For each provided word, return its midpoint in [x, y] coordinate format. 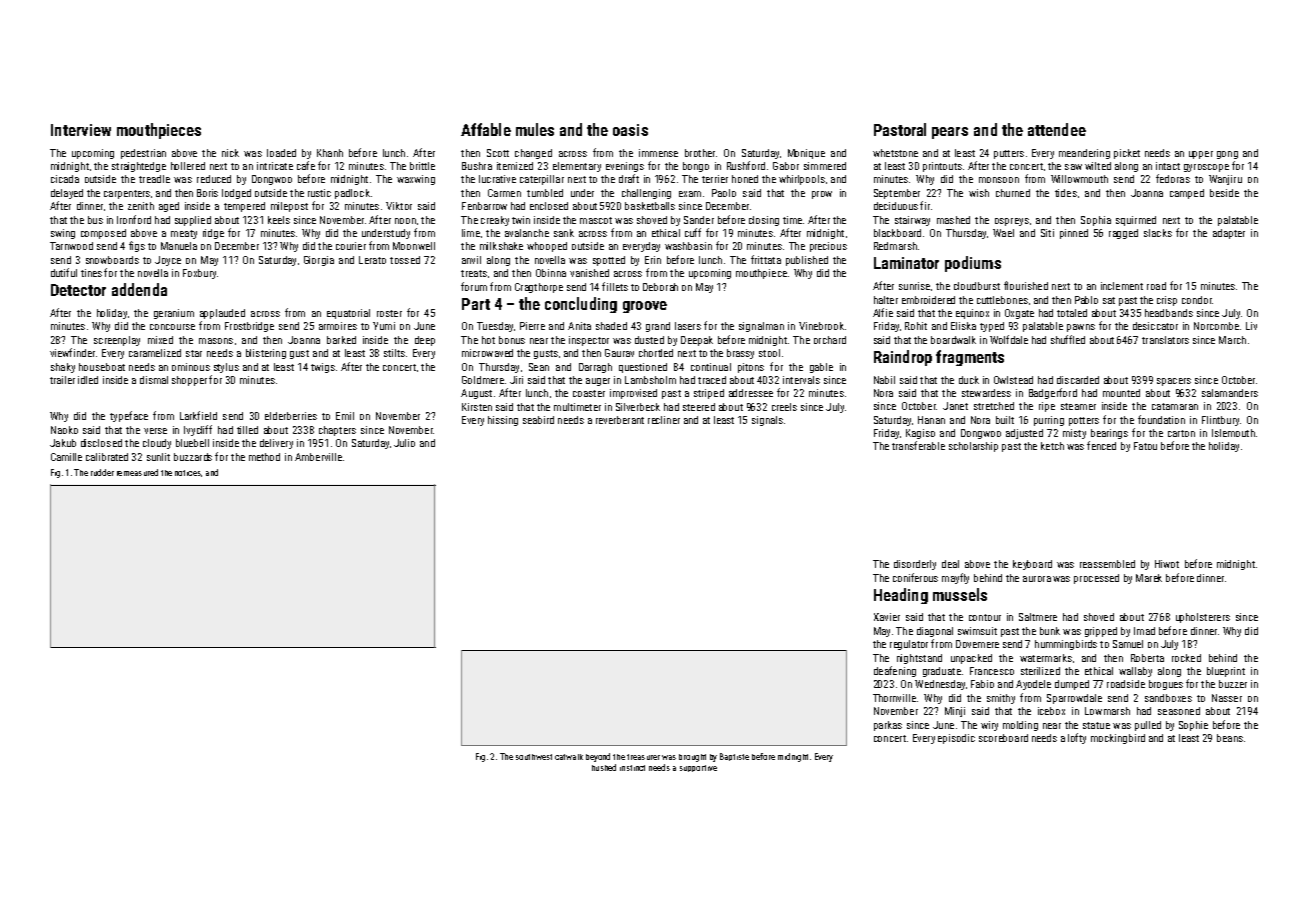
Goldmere [483, 380]
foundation [1161, 419]
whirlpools [802, 180]
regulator [909, 645]
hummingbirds [1066, 645]
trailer [62, 380]
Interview [81, 130]
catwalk [569, 757]
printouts [942, 167]
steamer [1078, 406]
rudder [102, 472]
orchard [830, 340]
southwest [534, 757]
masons [216, 341]
